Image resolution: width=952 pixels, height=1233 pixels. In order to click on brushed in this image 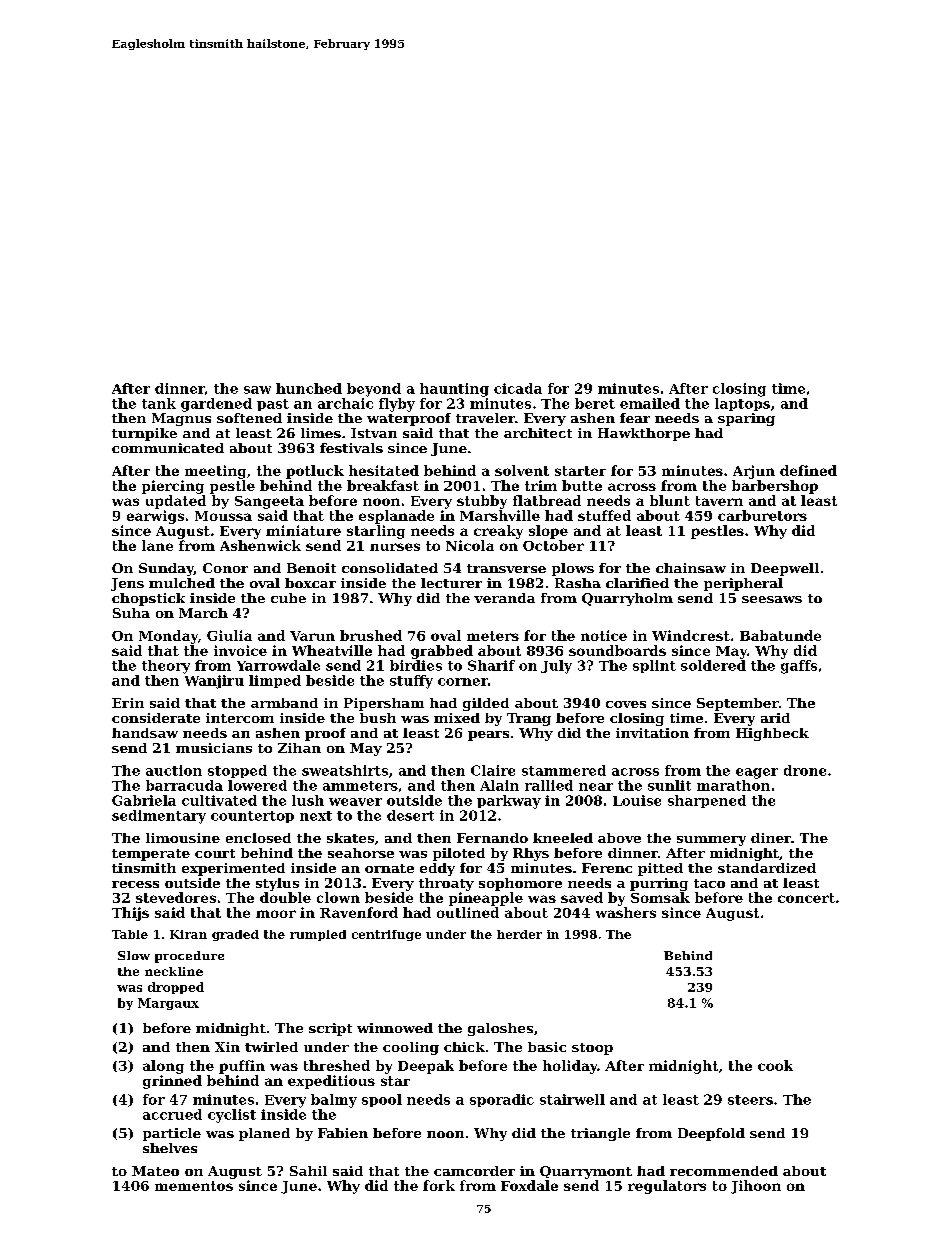, I will do `click(371, 635)`.
